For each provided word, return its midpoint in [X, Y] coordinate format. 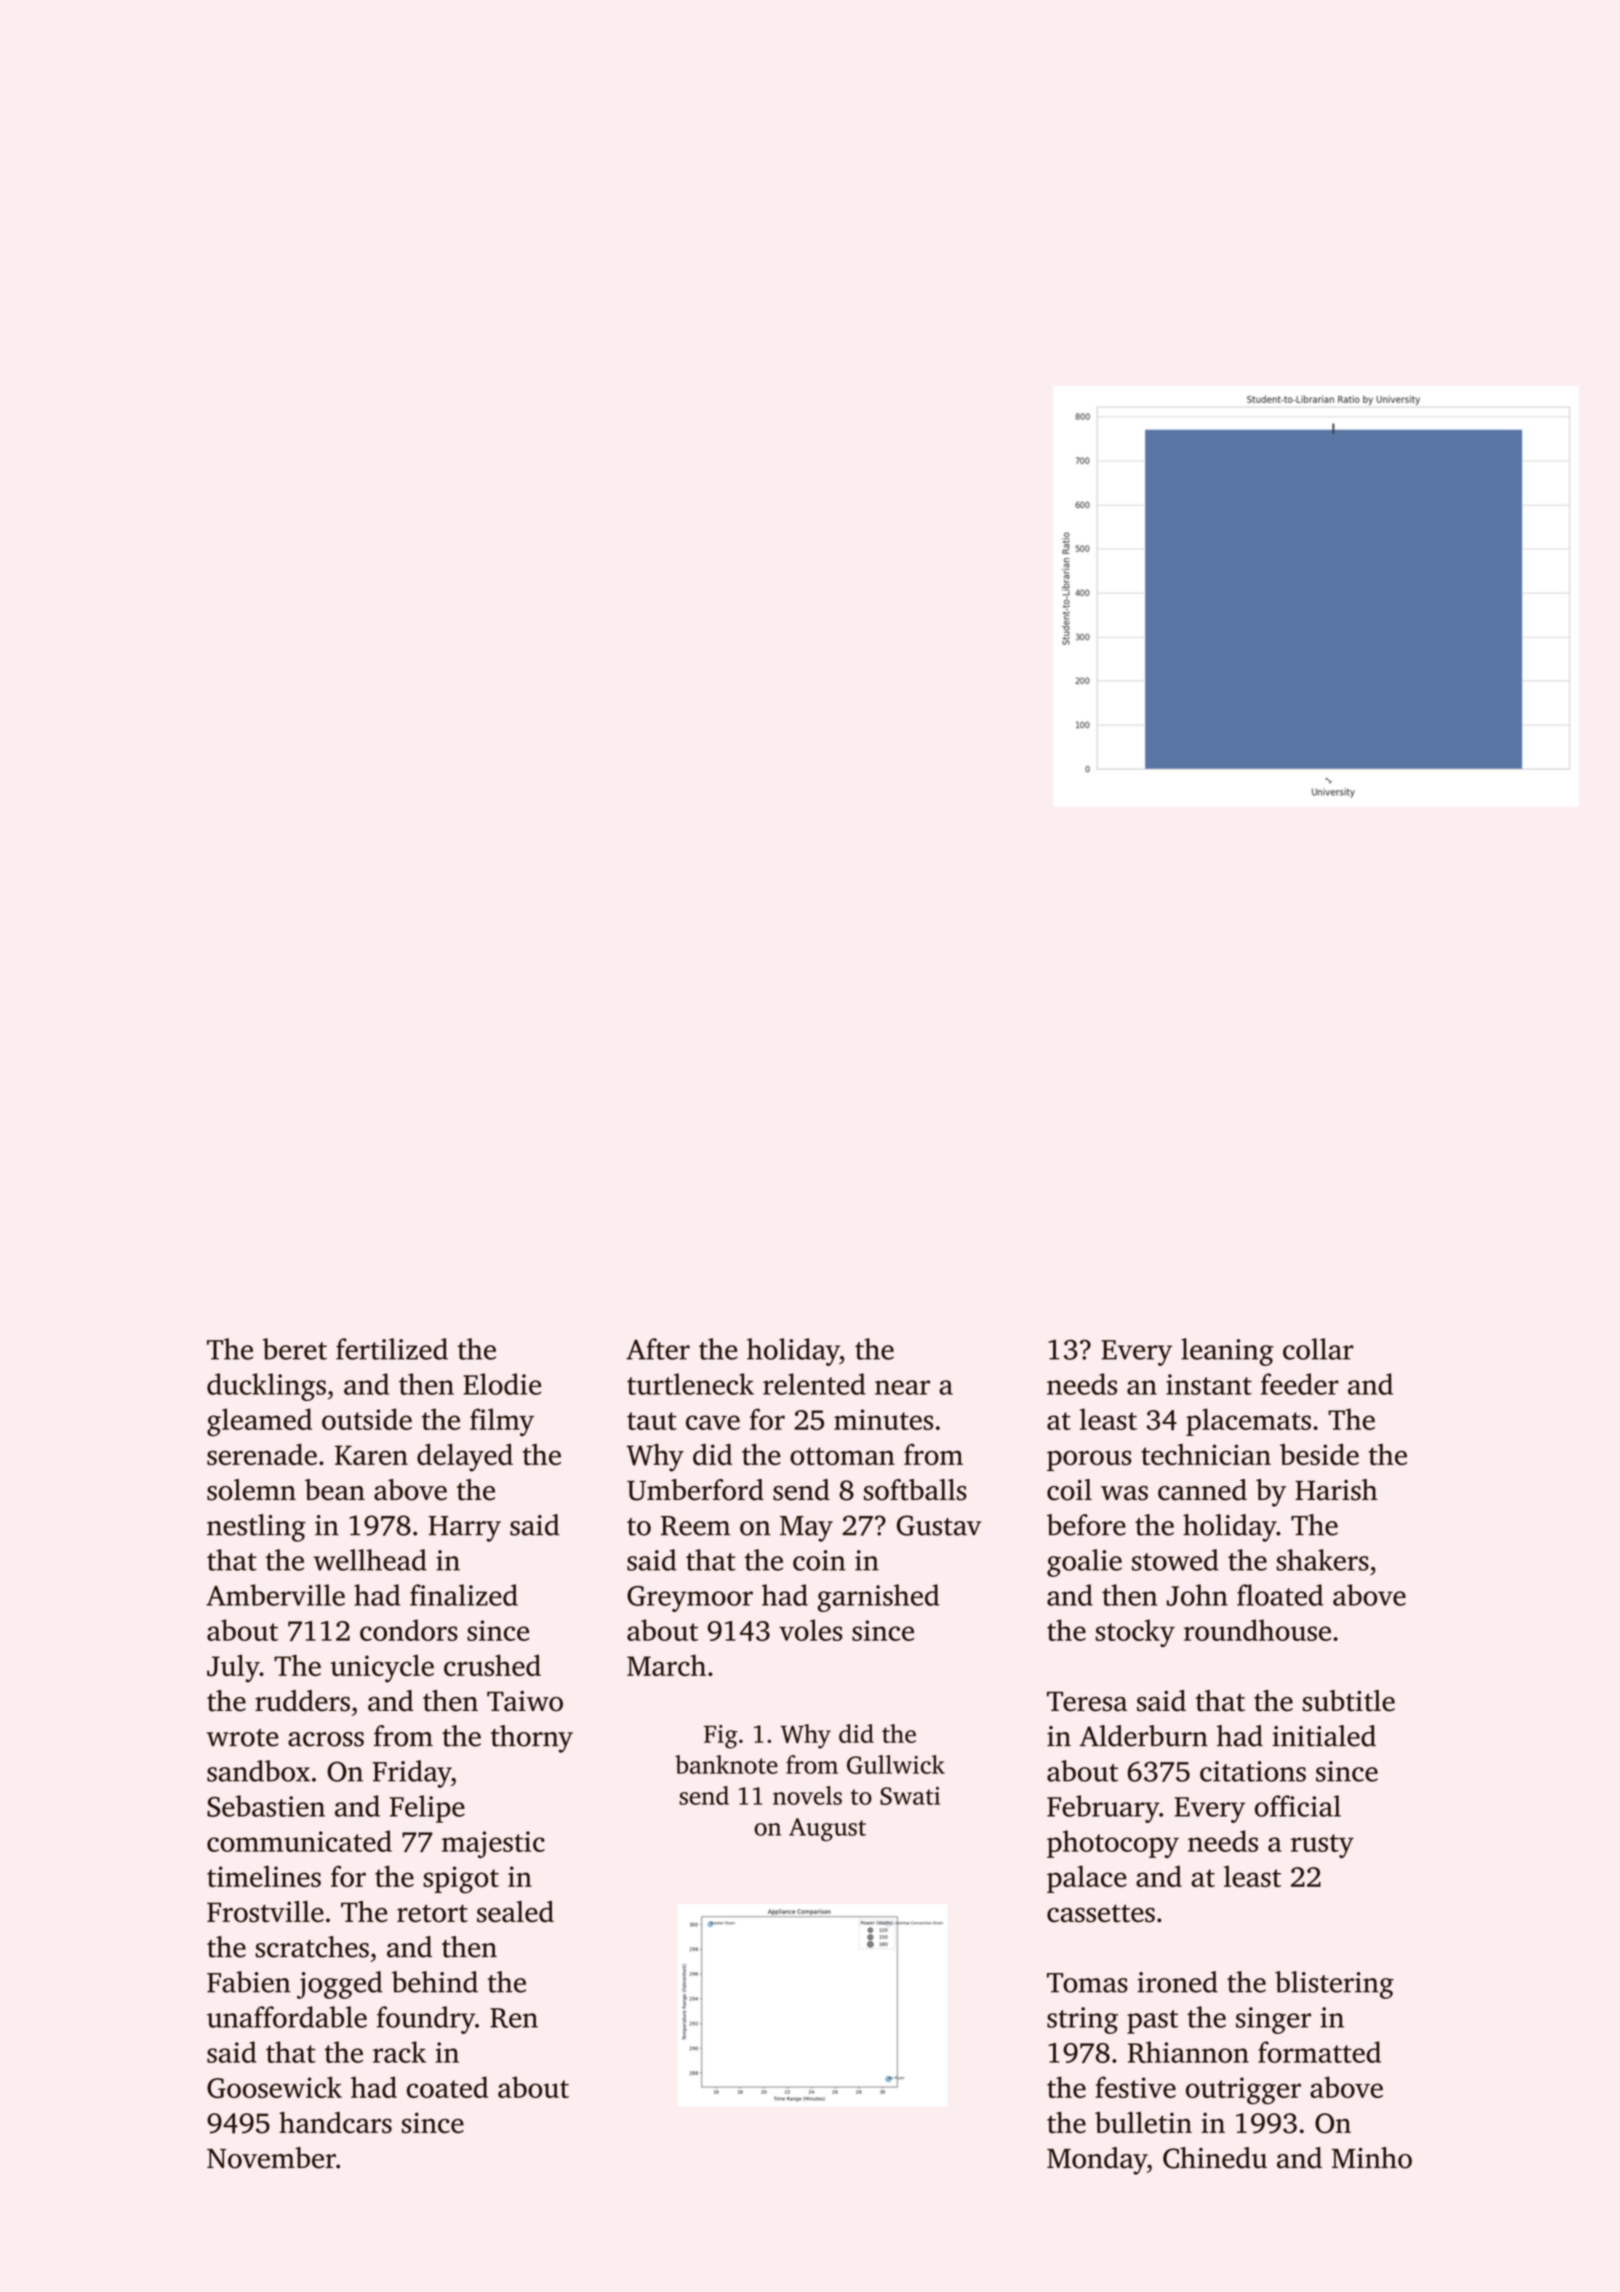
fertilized [392, 1349]
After [658, 1349]
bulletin [1143, 2123]
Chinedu [1215, 2158]
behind [435, 1982]
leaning [1227, 1352]
